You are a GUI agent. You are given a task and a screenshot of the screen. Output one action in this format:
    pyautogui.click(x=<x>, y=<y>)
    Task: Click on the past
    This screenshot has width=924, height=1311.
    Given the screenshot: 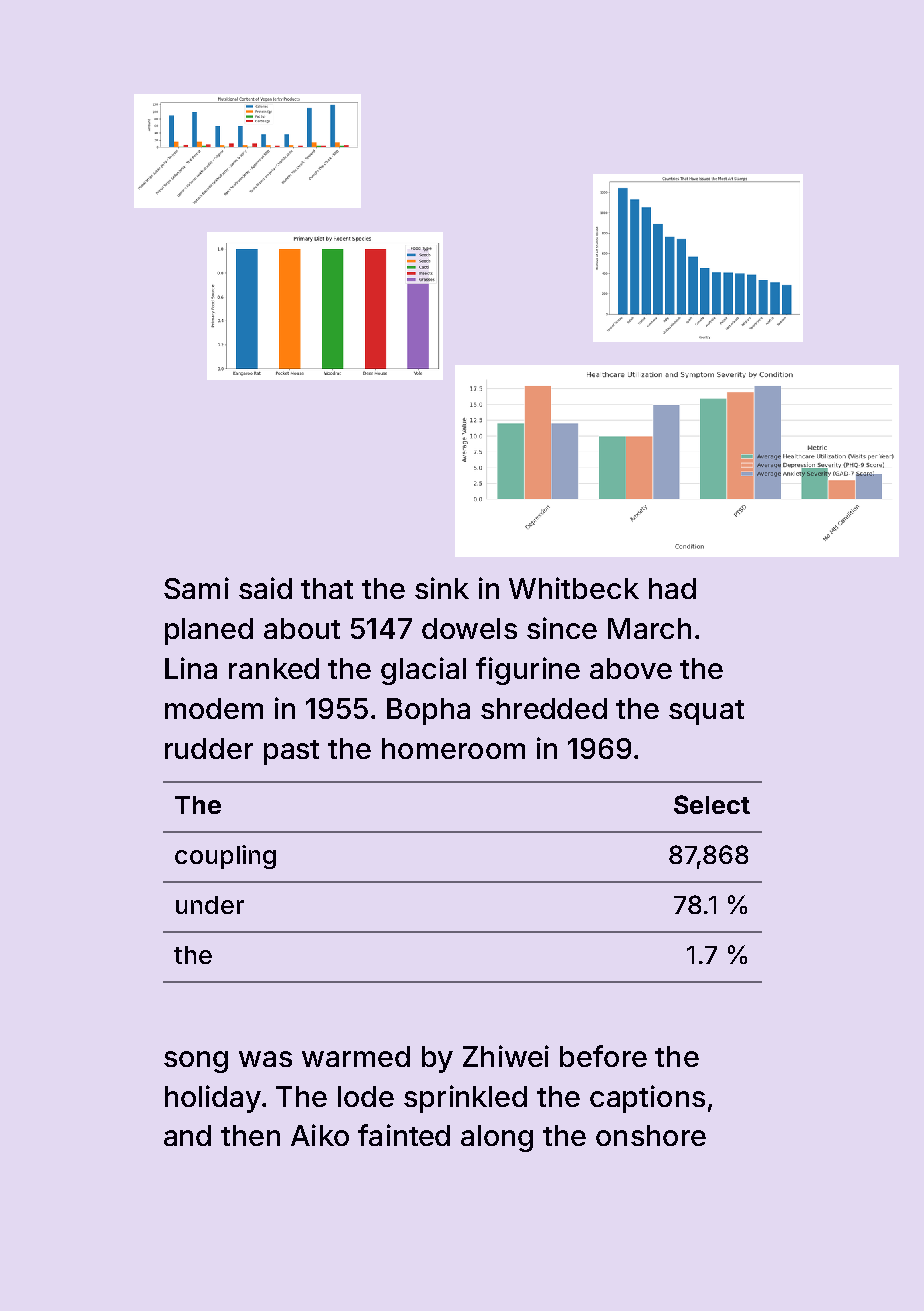 What is the action you would take?
    pyautogui.click(x=291, y=752)
